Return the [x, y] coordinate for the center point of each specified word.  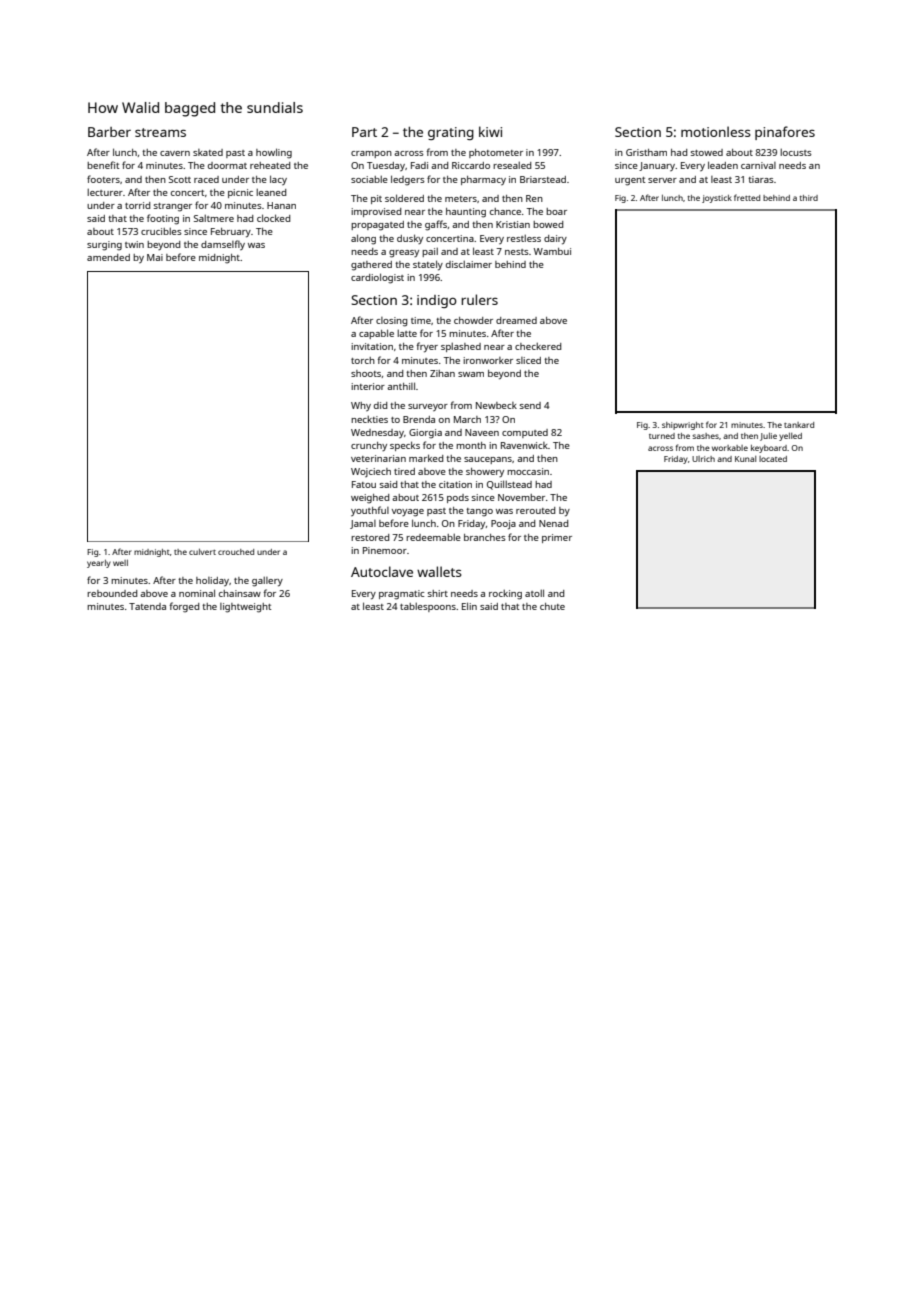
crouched [236, 552]
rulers [479, 299]
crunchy [369, 446]
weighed [370, 499]
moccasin [528, 471]
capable [376, 334]
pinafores [785, 133]
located [773, 459]
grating [451, 133]
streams [160, 132]
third [808, 198]
